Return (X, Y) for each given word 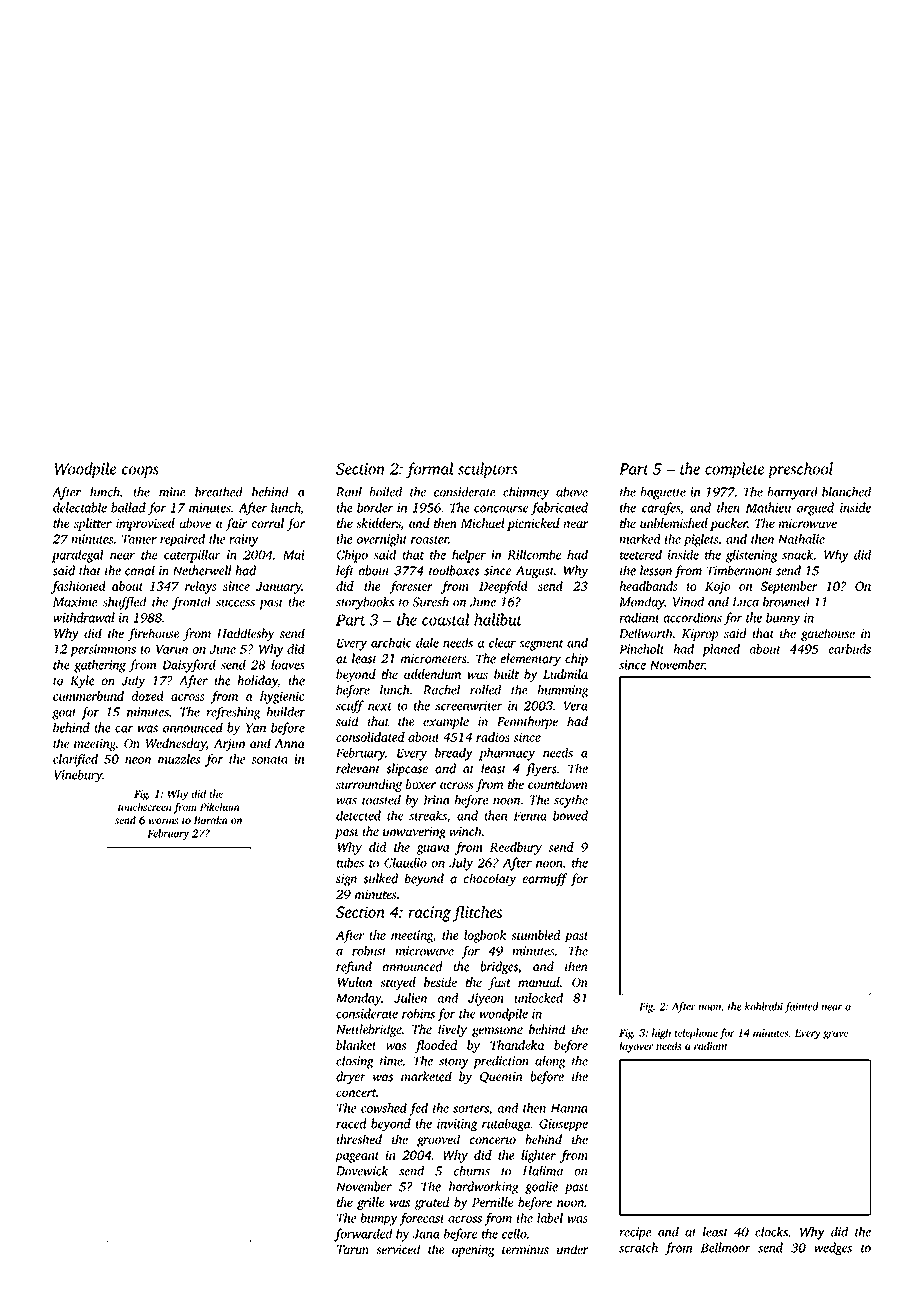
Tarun (353, 1249)
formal (429, 470)
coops (140, 472)
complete (734, 470)
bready (454, 754)
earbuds (850, 649)
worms (163, 821)
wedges (833, 1249)
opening (473, 1251)
